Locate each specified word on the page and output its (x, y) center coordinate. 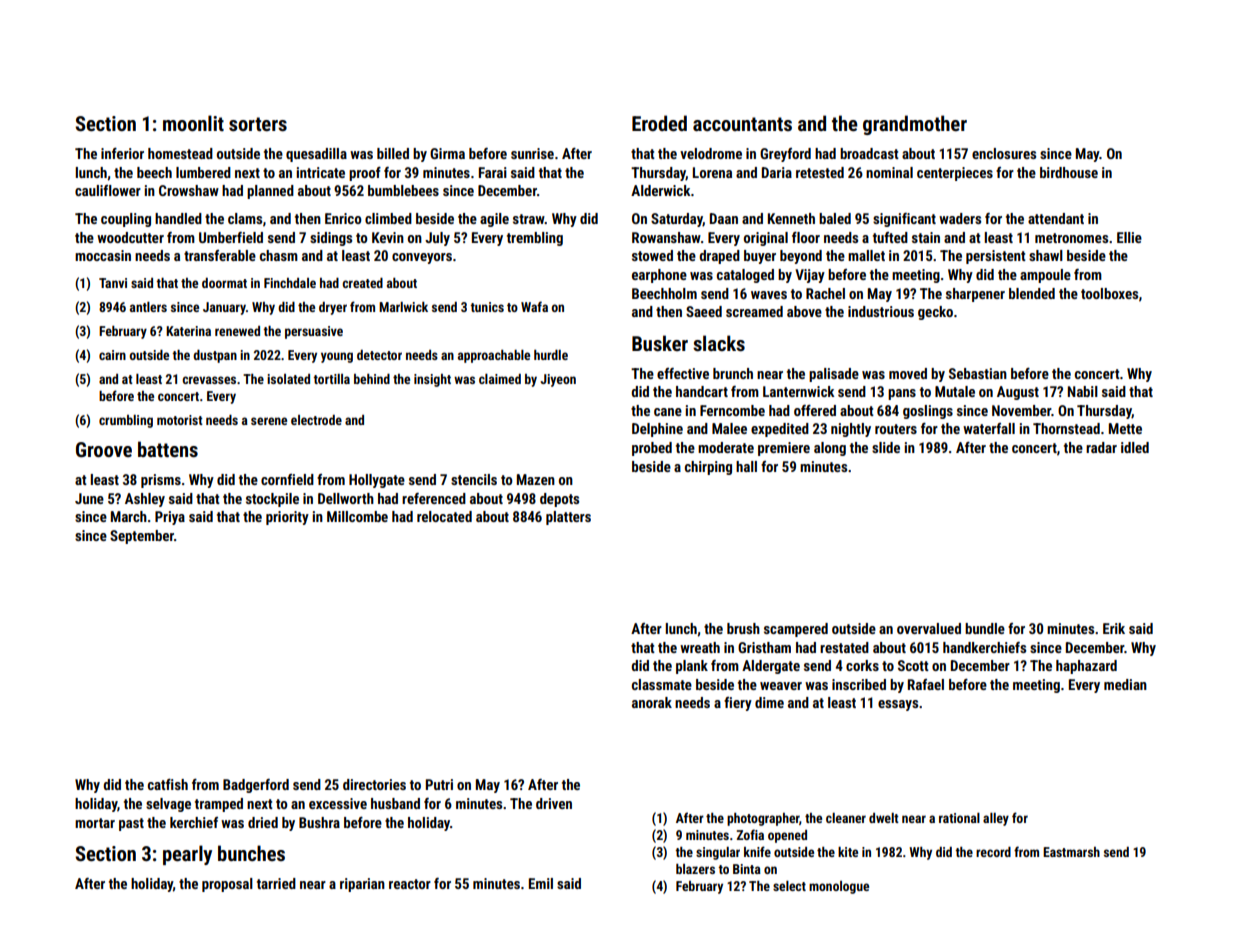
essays (898, 705)
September (142, 537)
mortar (95, 823)
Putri (439, 784)
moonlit (193, 123)
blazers (695, 869)
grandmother (915, 125)
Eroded (659, 123)
